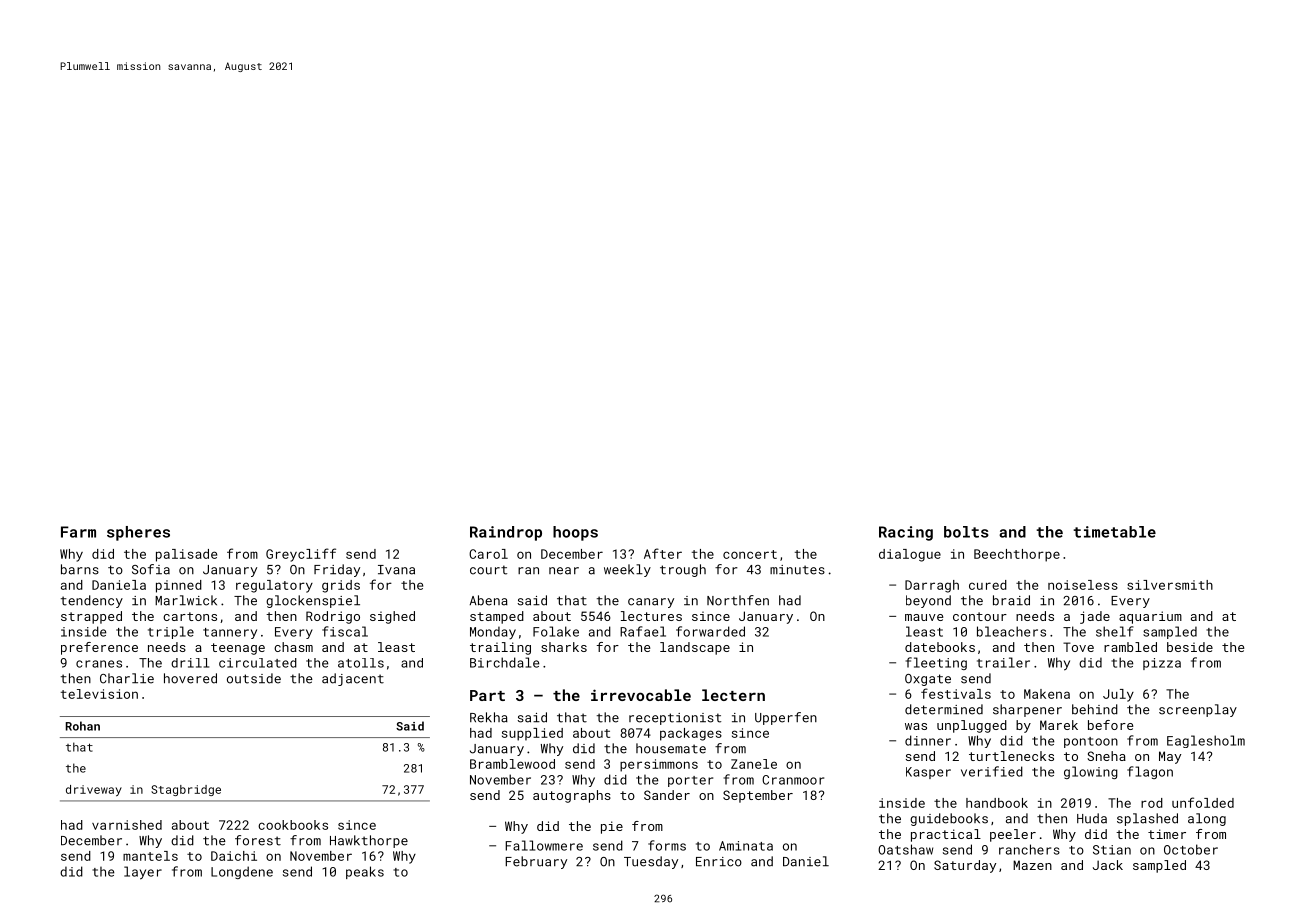 This screenshot has width=1308, height=924. What do you see at coordinates (683, 570) in the screenshot?
I see `trough` at bounding box center [683, 570].
